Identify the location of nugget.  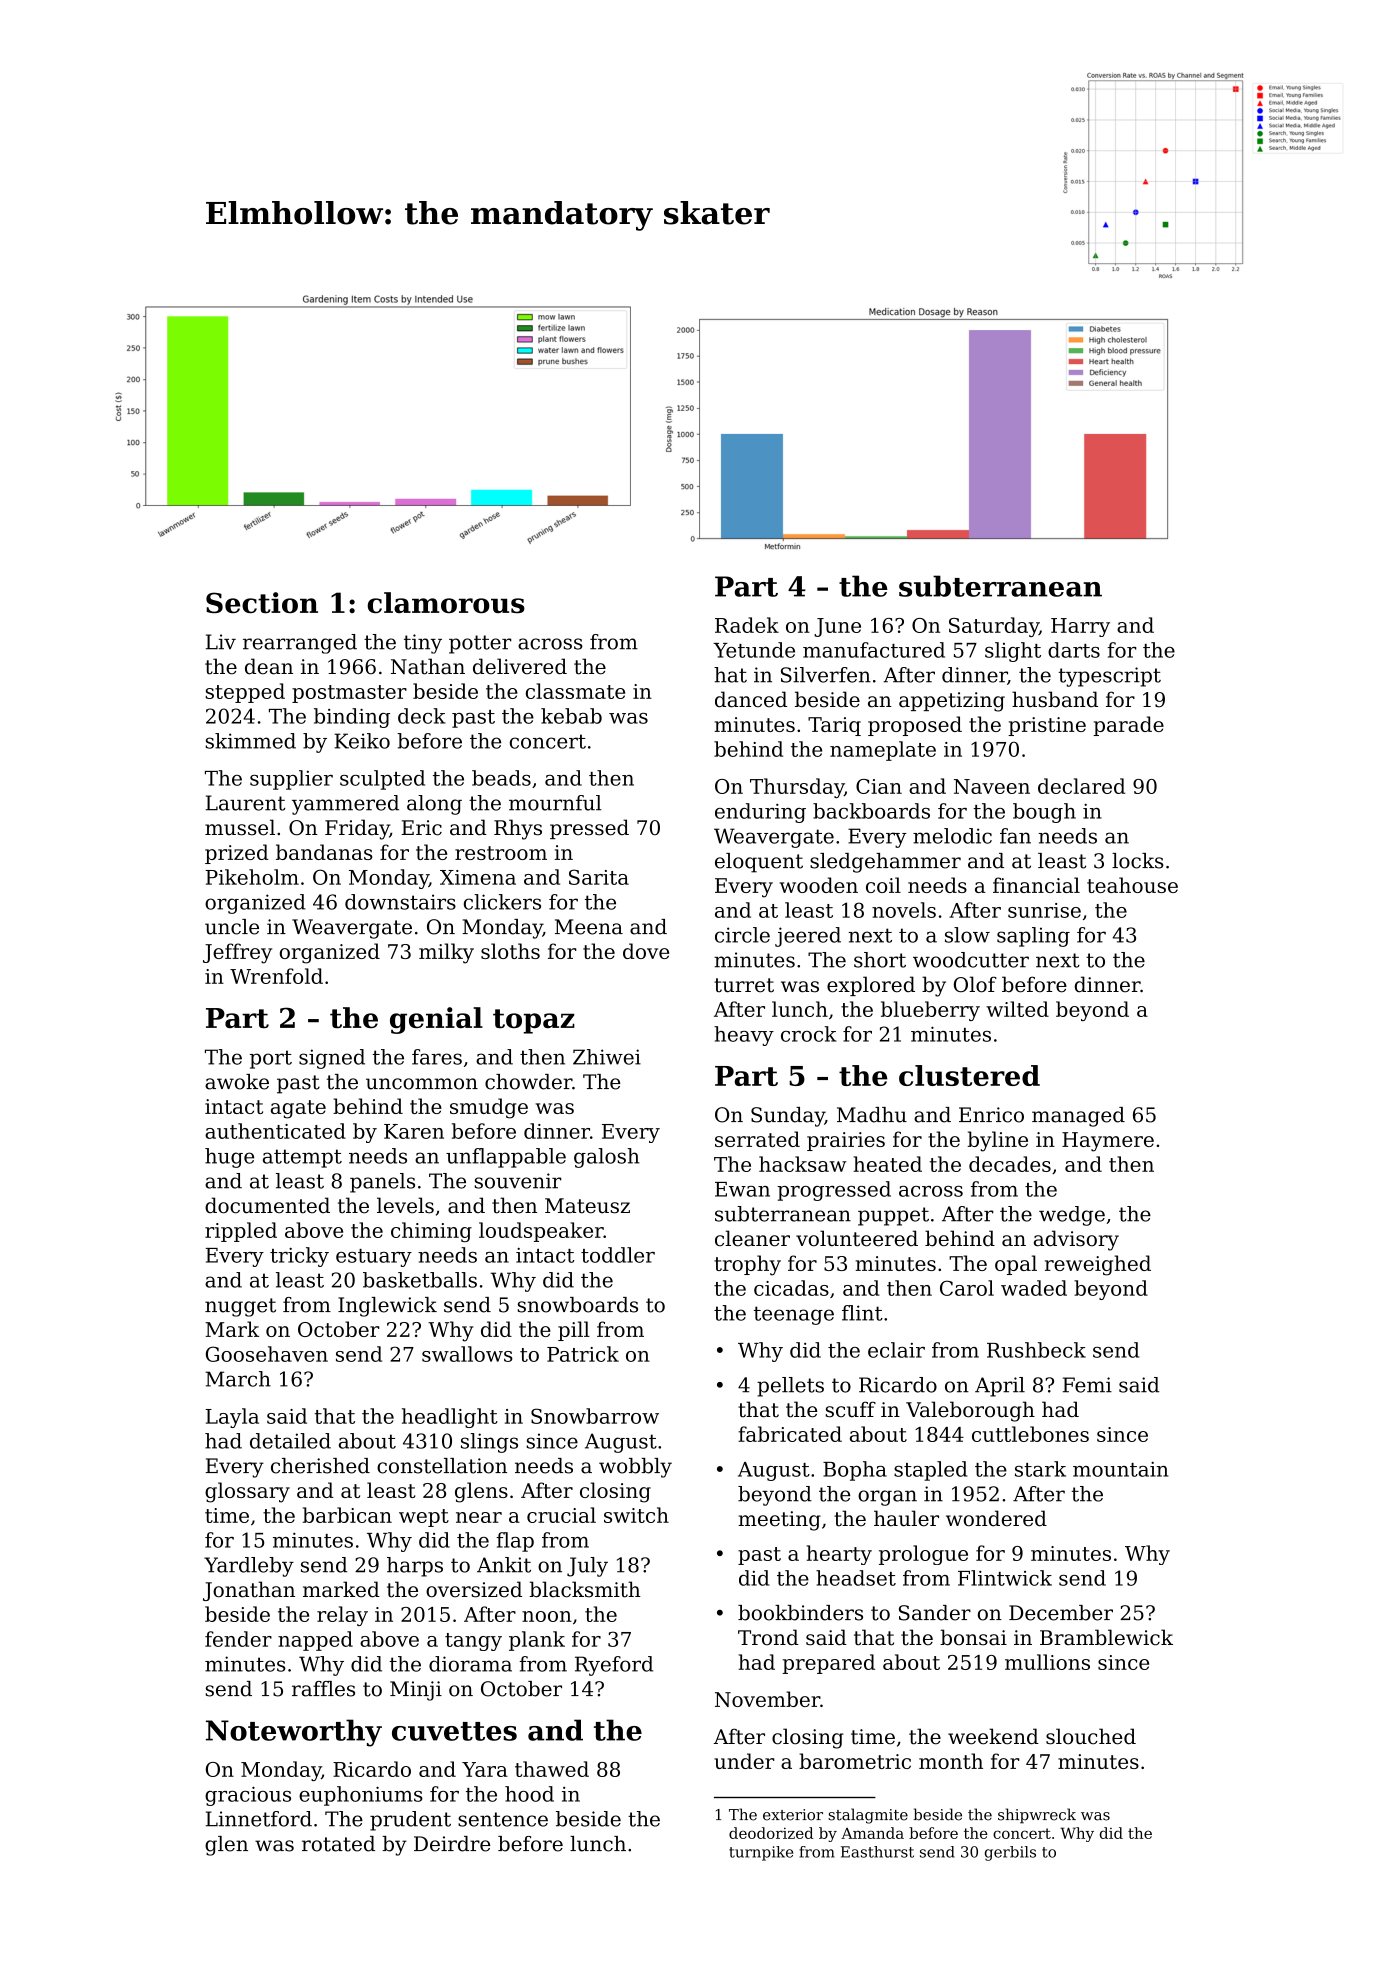
(240, 1307).
